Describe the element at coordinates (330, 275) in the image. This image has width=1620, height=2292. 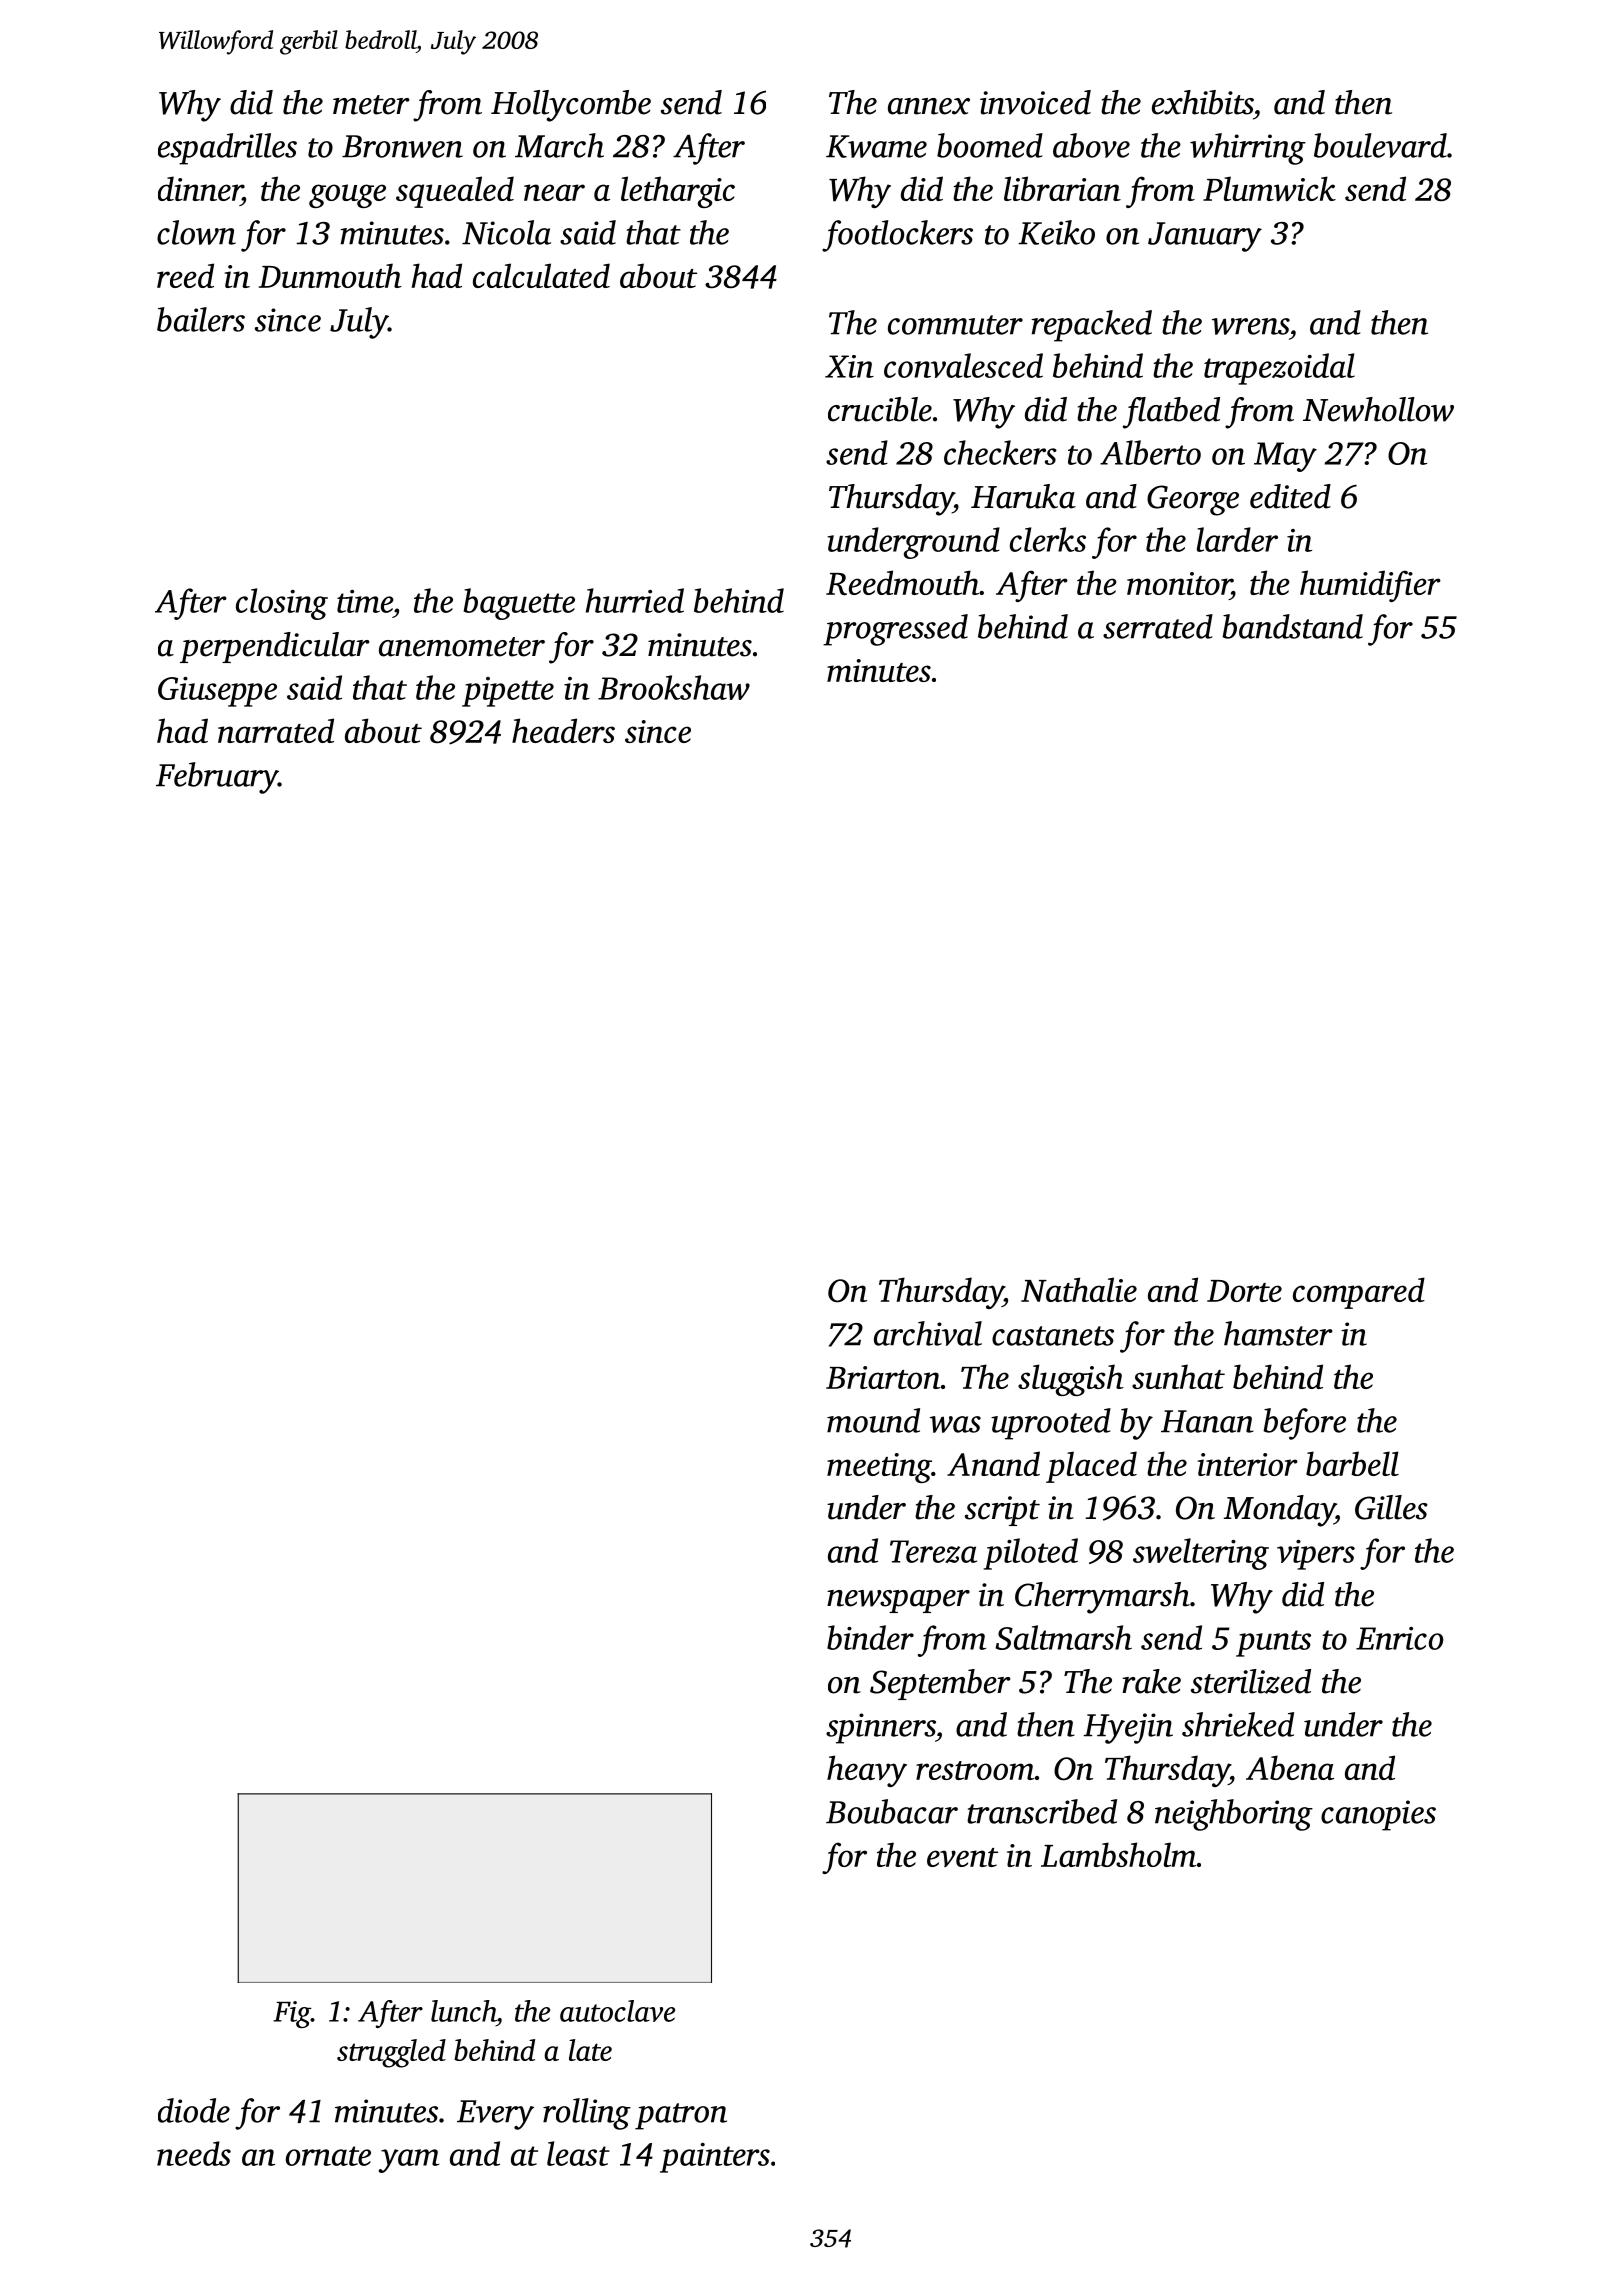
I see `Dunmouth` at that location.
